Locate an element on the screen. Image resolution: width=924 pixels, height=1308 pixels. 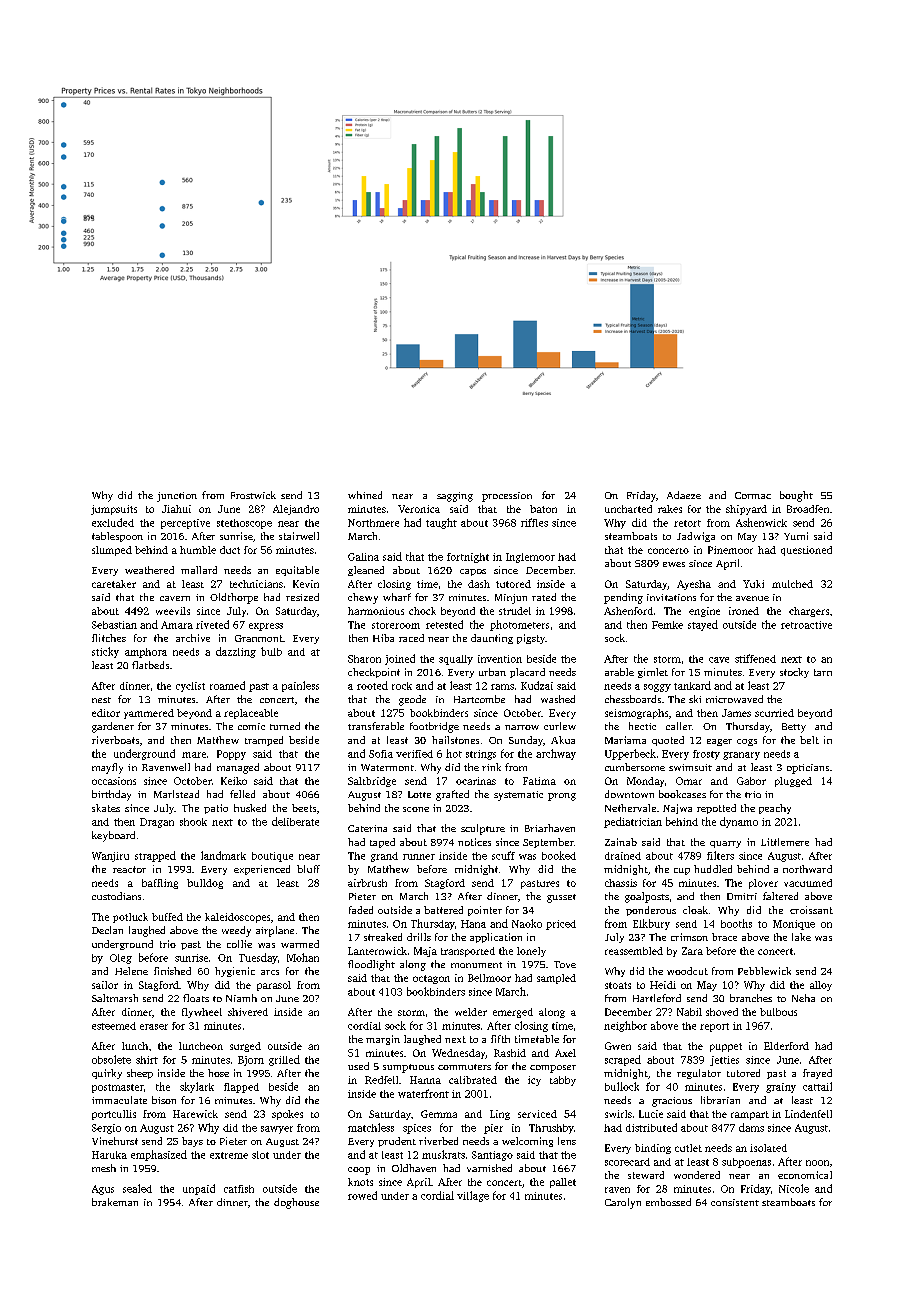
stayed is located at coordinates (703, 625).
